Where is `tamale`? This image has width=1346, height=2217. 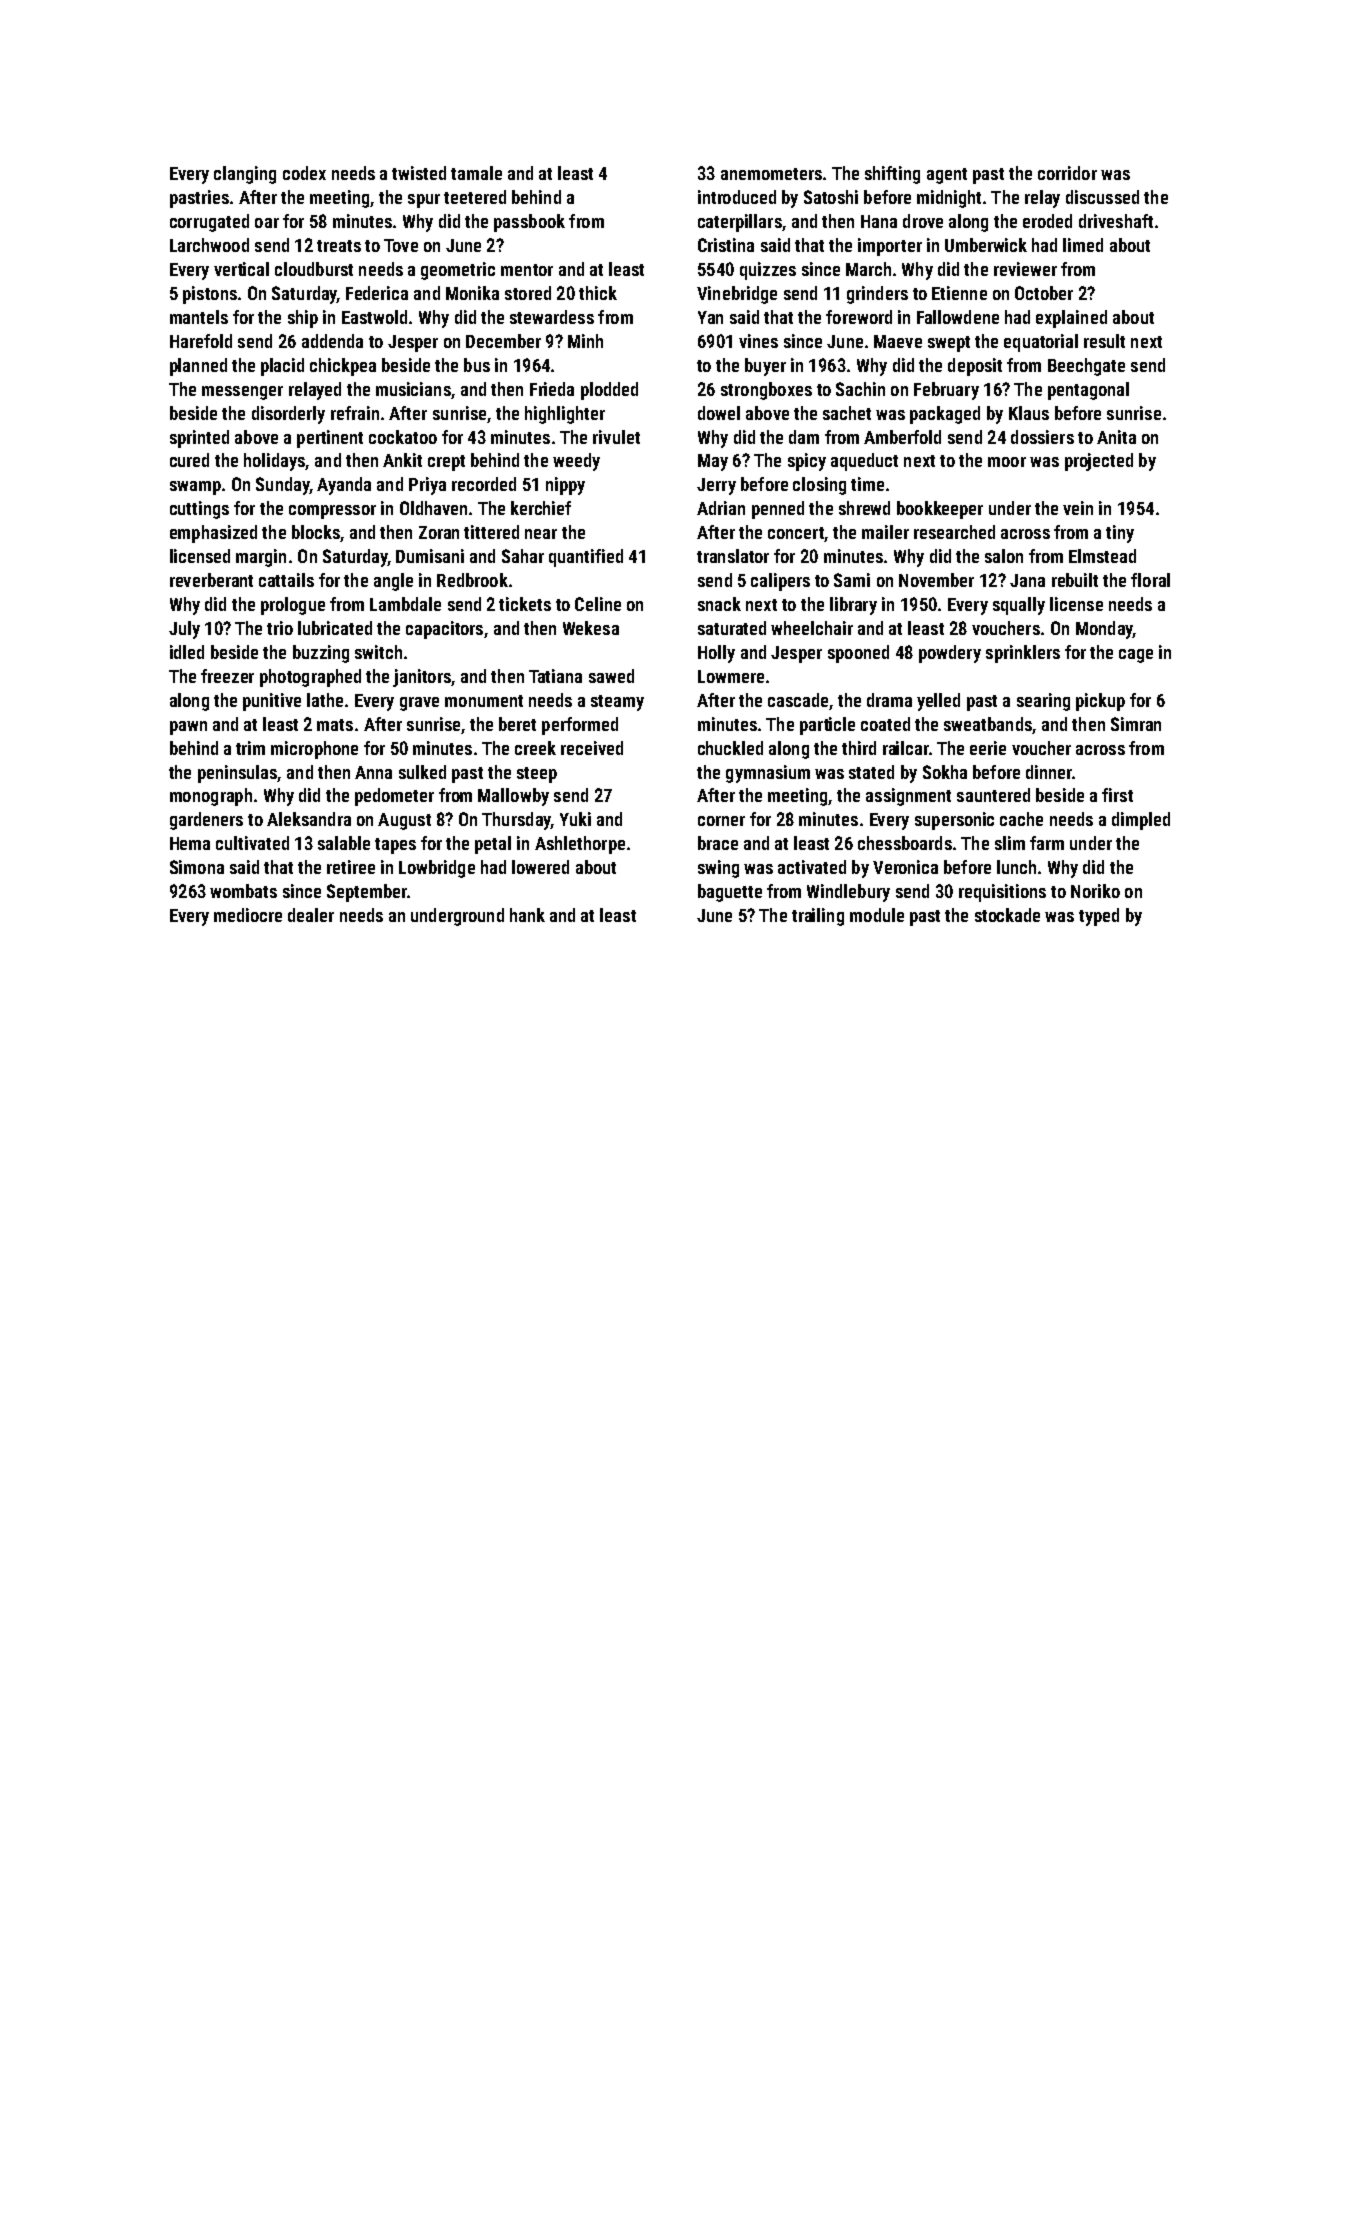 tamale is located at coordinates (476, 173).
